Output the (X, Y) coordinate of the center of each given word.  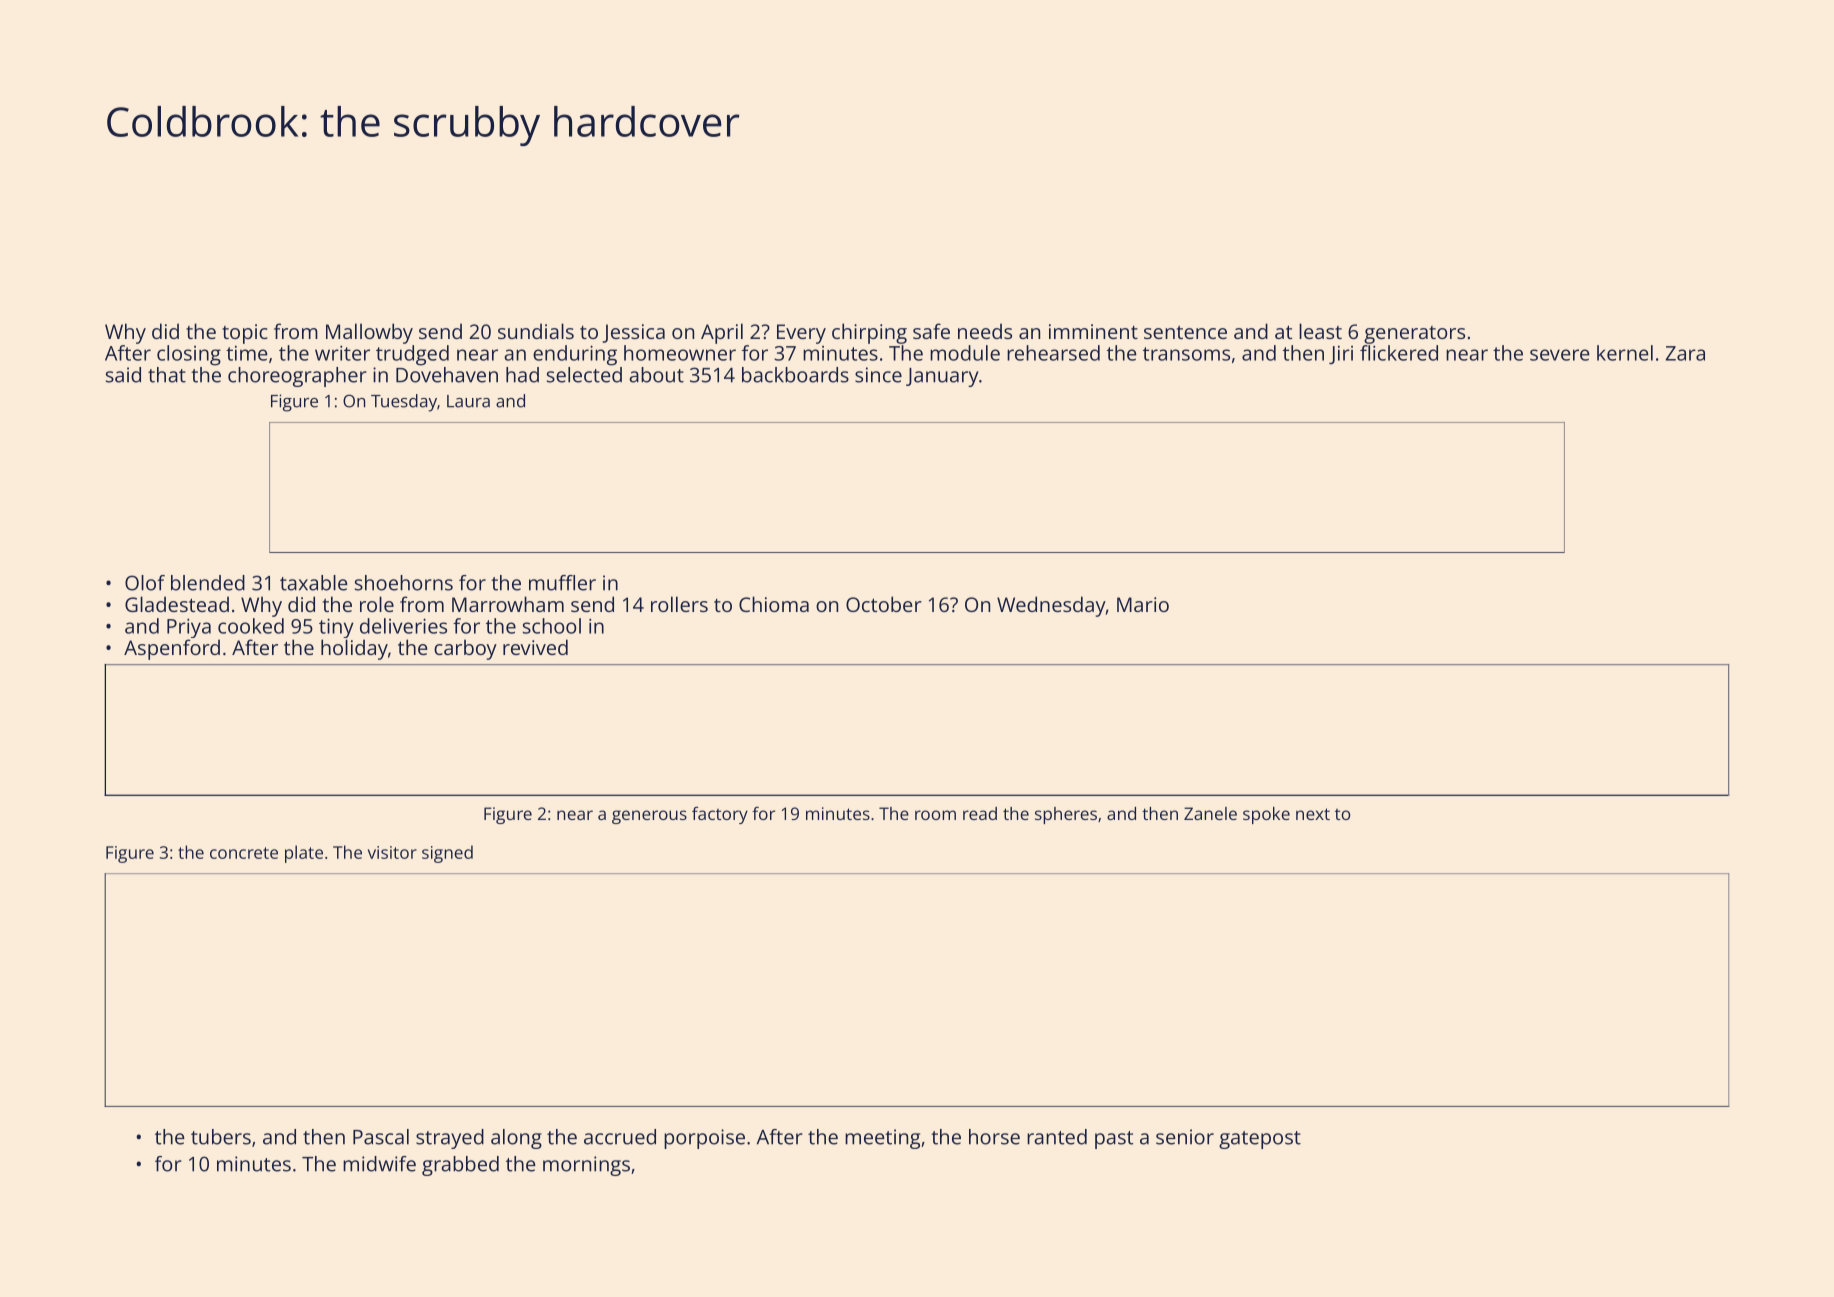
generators (1414, 335)
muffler (562, 583)
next (1313, 814)
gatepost (1260, 1140)
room (935, 815)
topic (245, 334)
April (722, 333)
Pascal (381, 1137)
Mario (1143, 604)
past (1114, 1140)
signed (447, 854)
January (942, 377)
